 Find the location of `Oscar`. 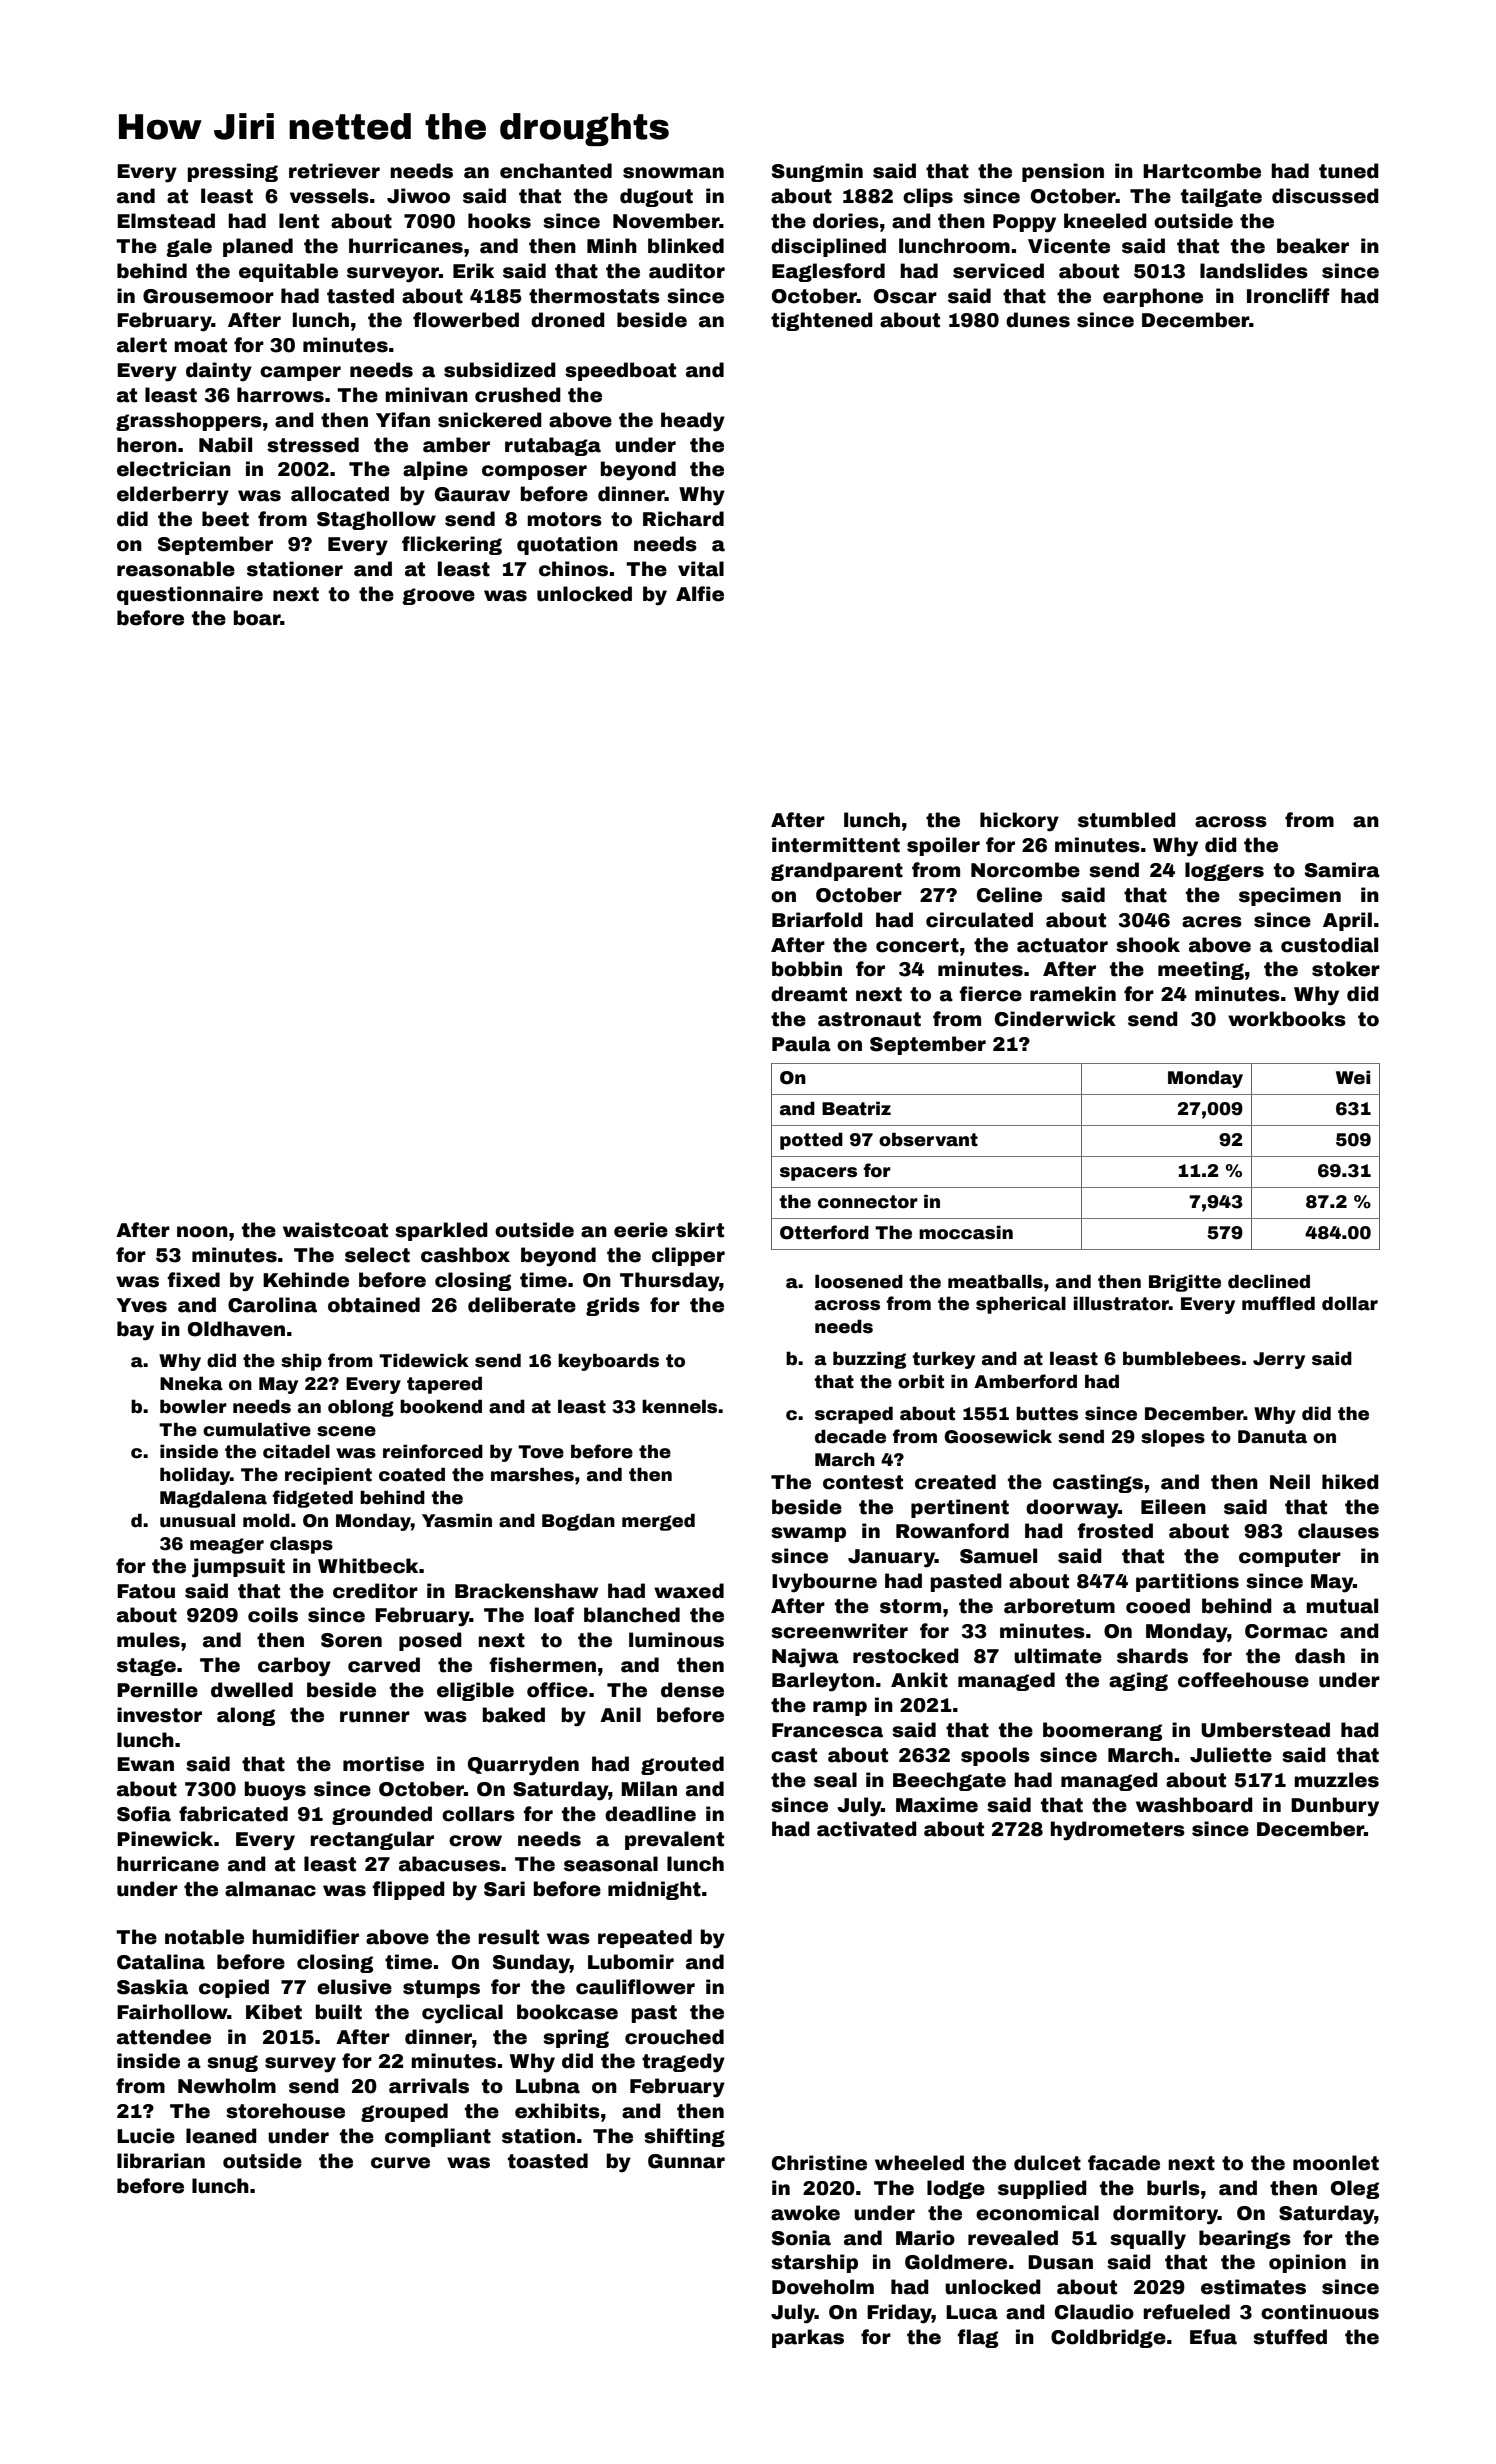

Oscar is located at coordinates (905, 296).
